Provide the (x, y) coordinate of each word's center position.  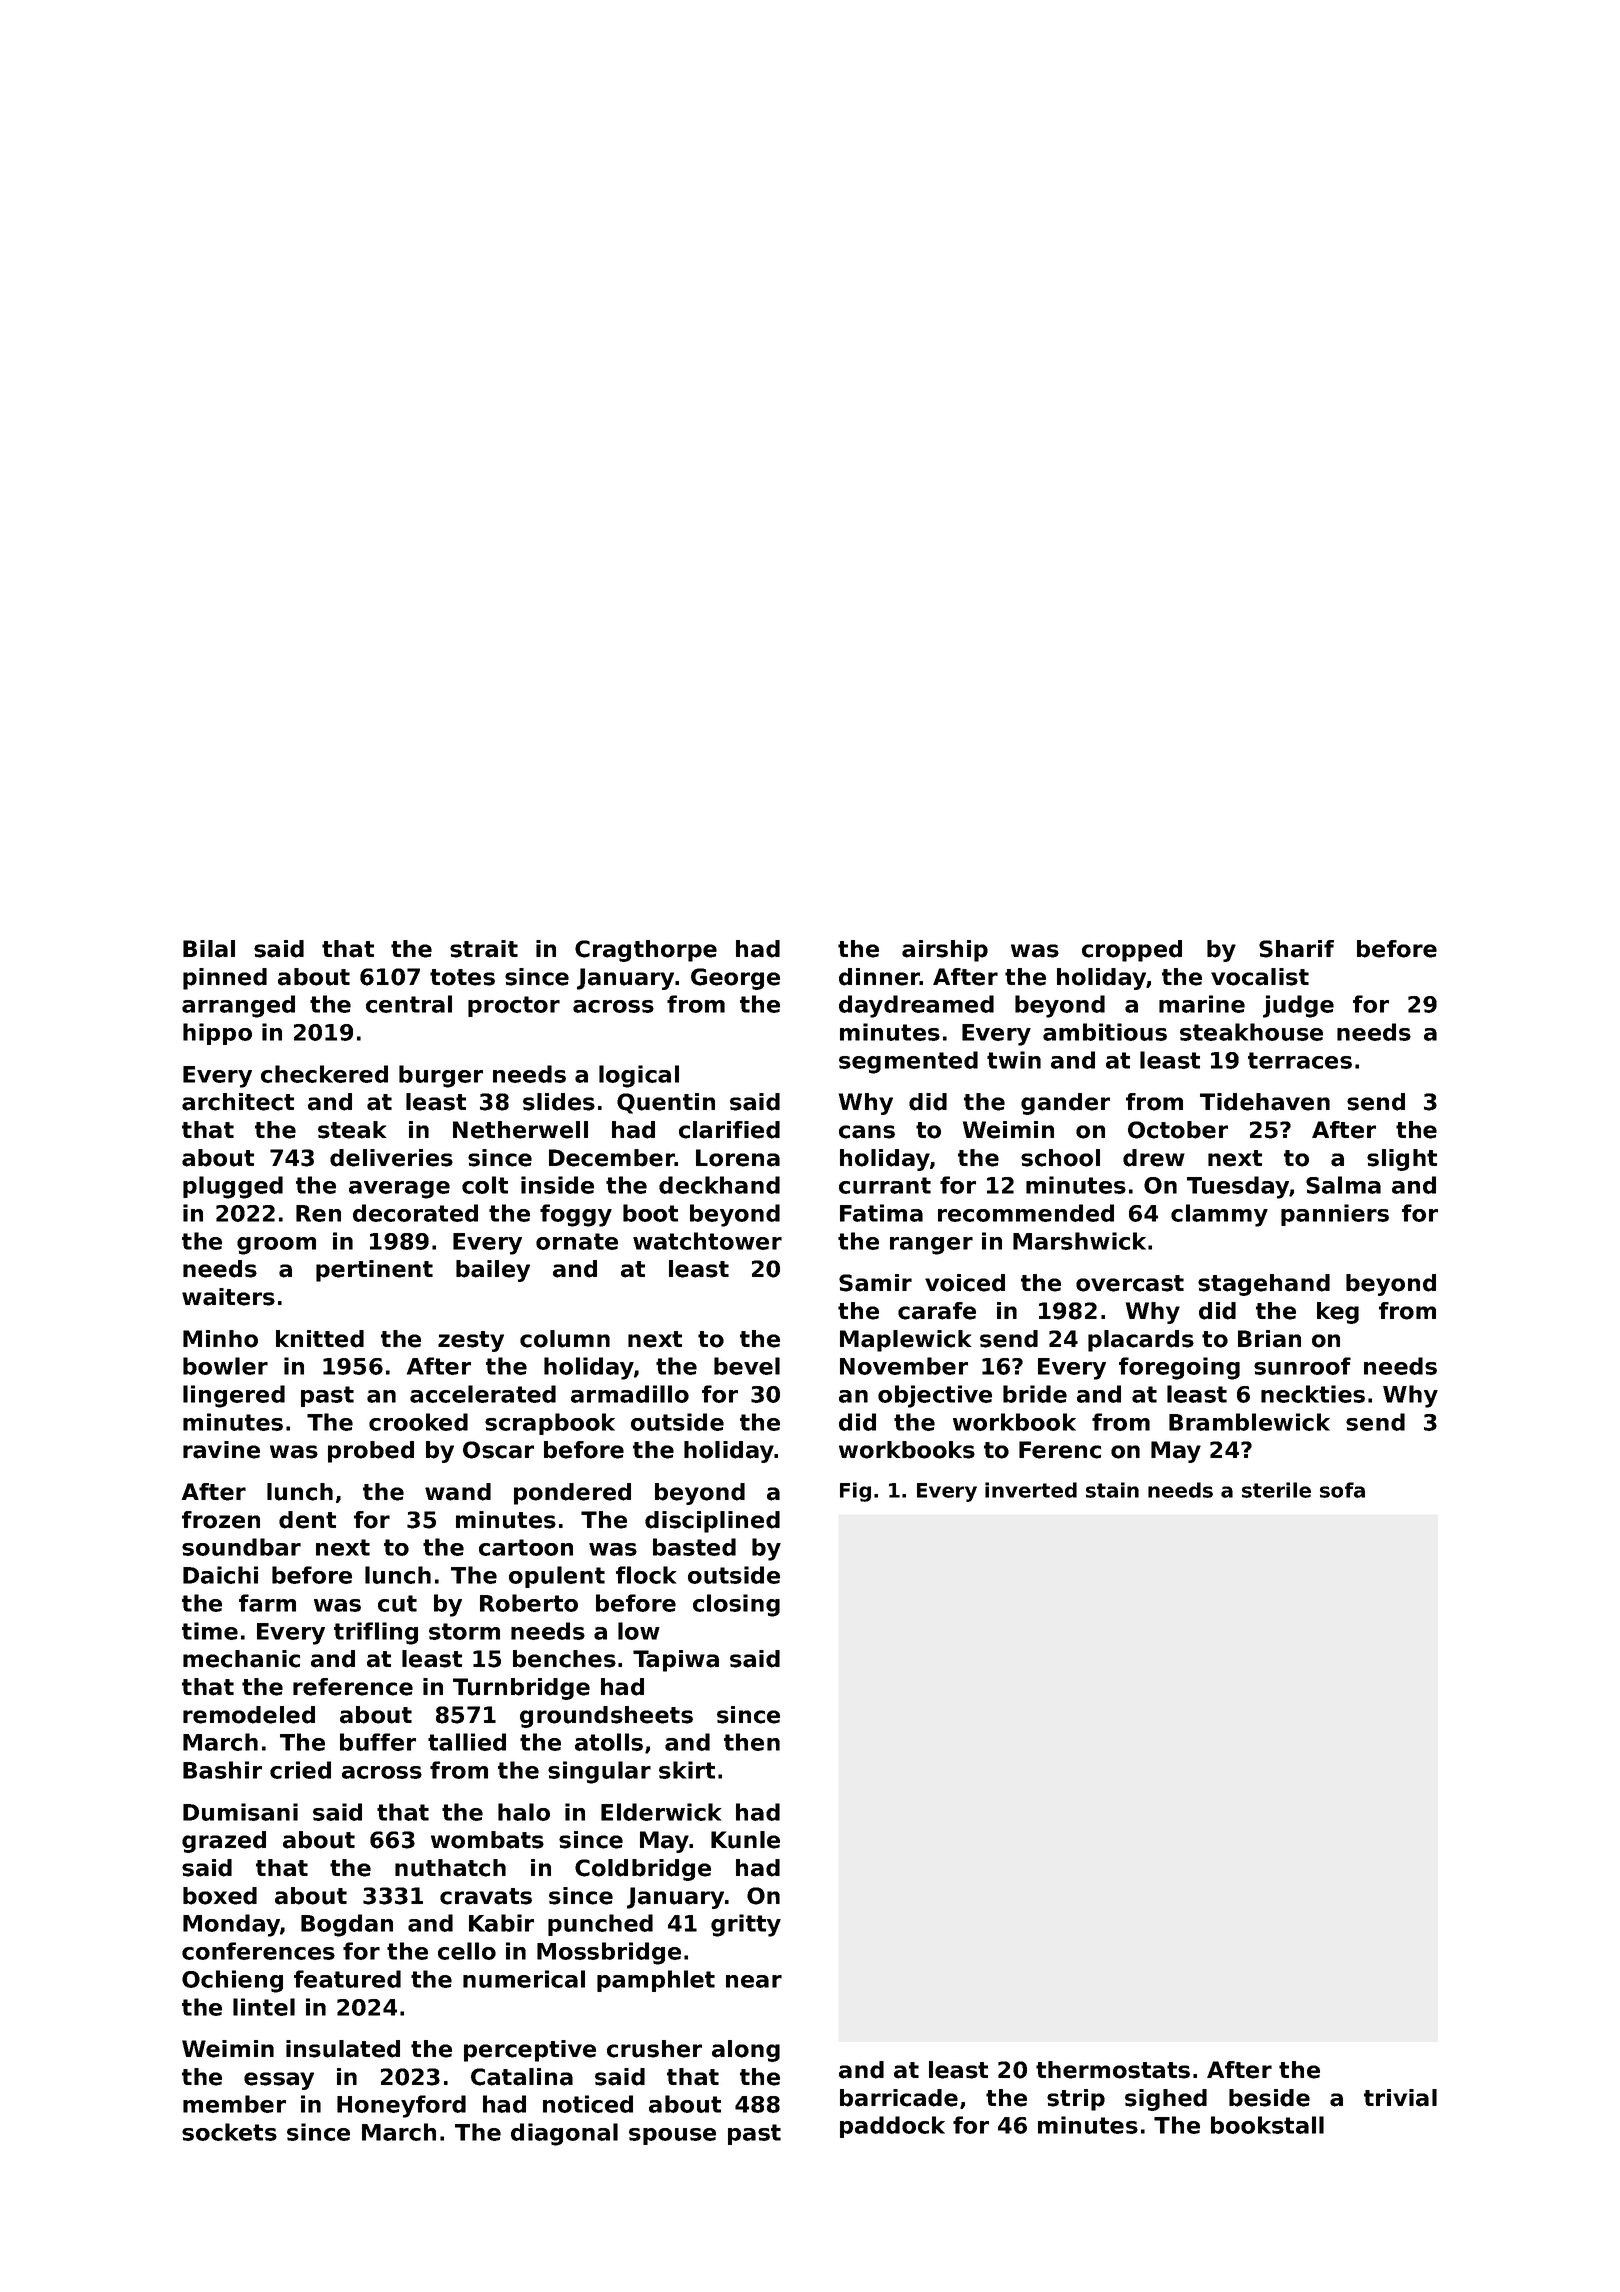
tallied (467, 1742)
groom (276, 1246)
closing (736, 1605)
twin (1014, 1060)
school (1060, 1158)
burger (441, 1076)
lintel (264, 2007)
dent (307, 1520)
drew (1154, 1158)
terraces (1300, 1060)
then (752, 1742)
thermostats (1113, 2070)
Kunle (745, 1840)
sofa (1342, 1490)
